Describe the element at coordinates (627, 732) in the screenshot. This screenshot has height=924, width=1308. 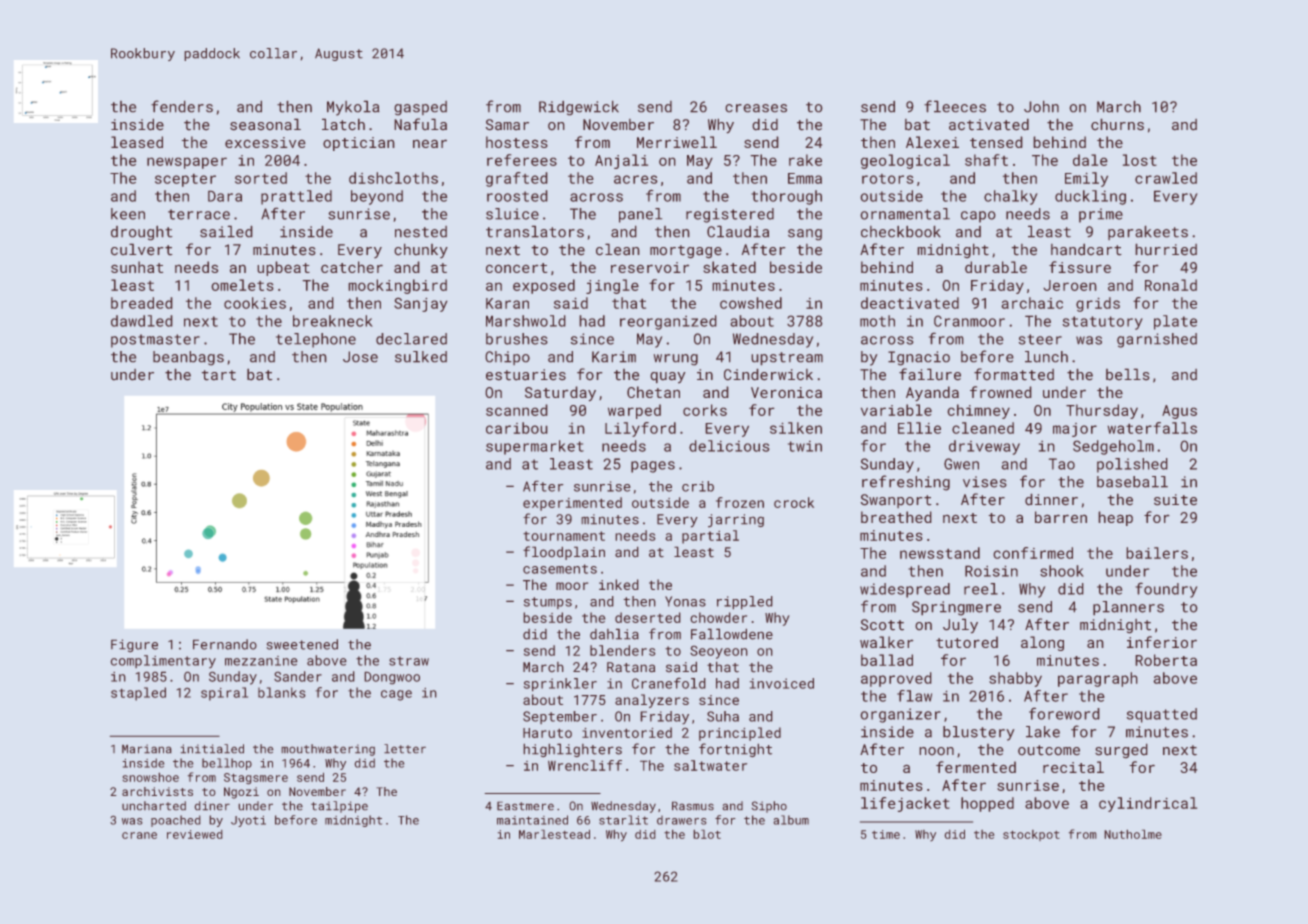
I see `inventoried` at that location.
